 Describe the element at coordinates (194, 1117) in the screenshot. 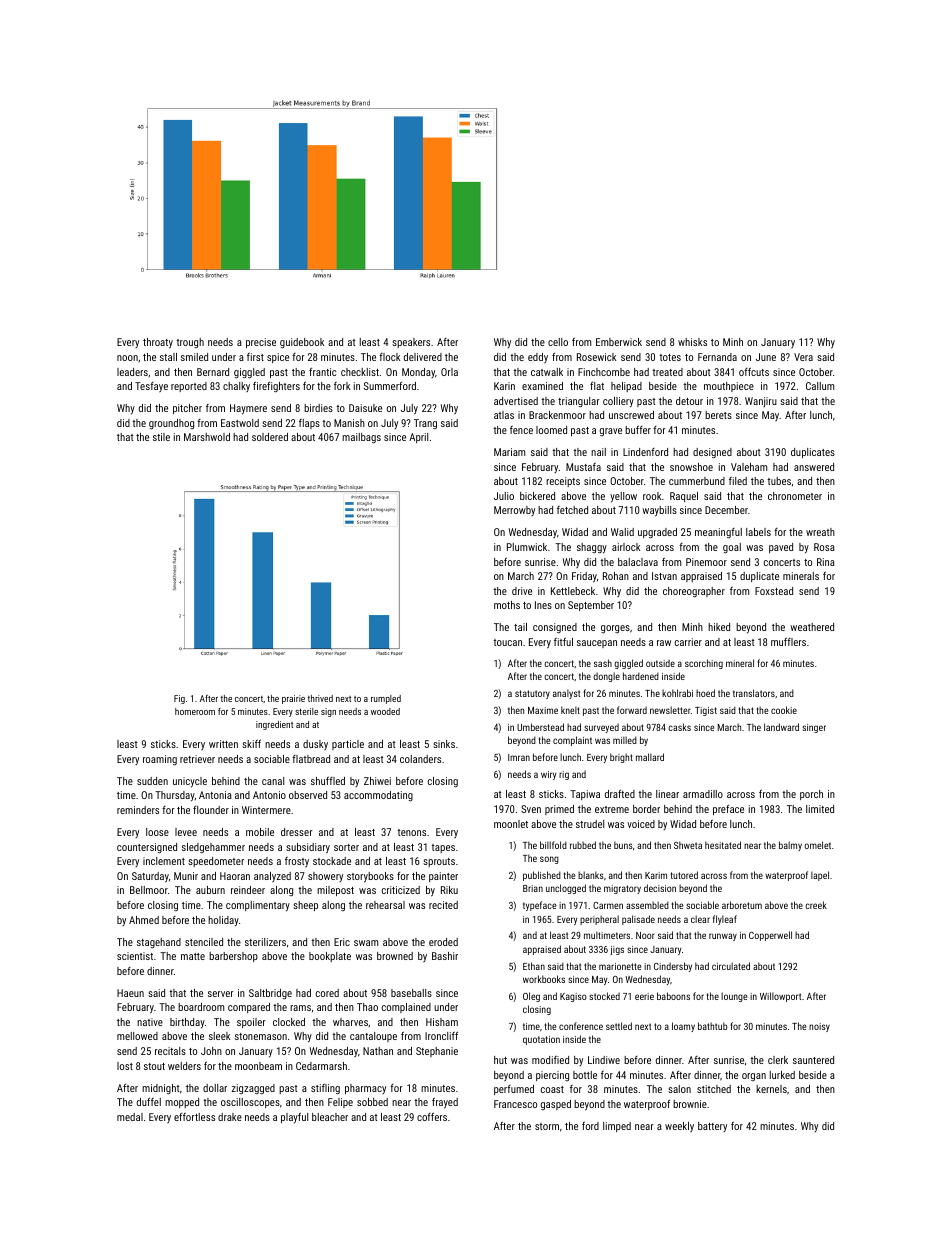

I see `effortless` at that location.
